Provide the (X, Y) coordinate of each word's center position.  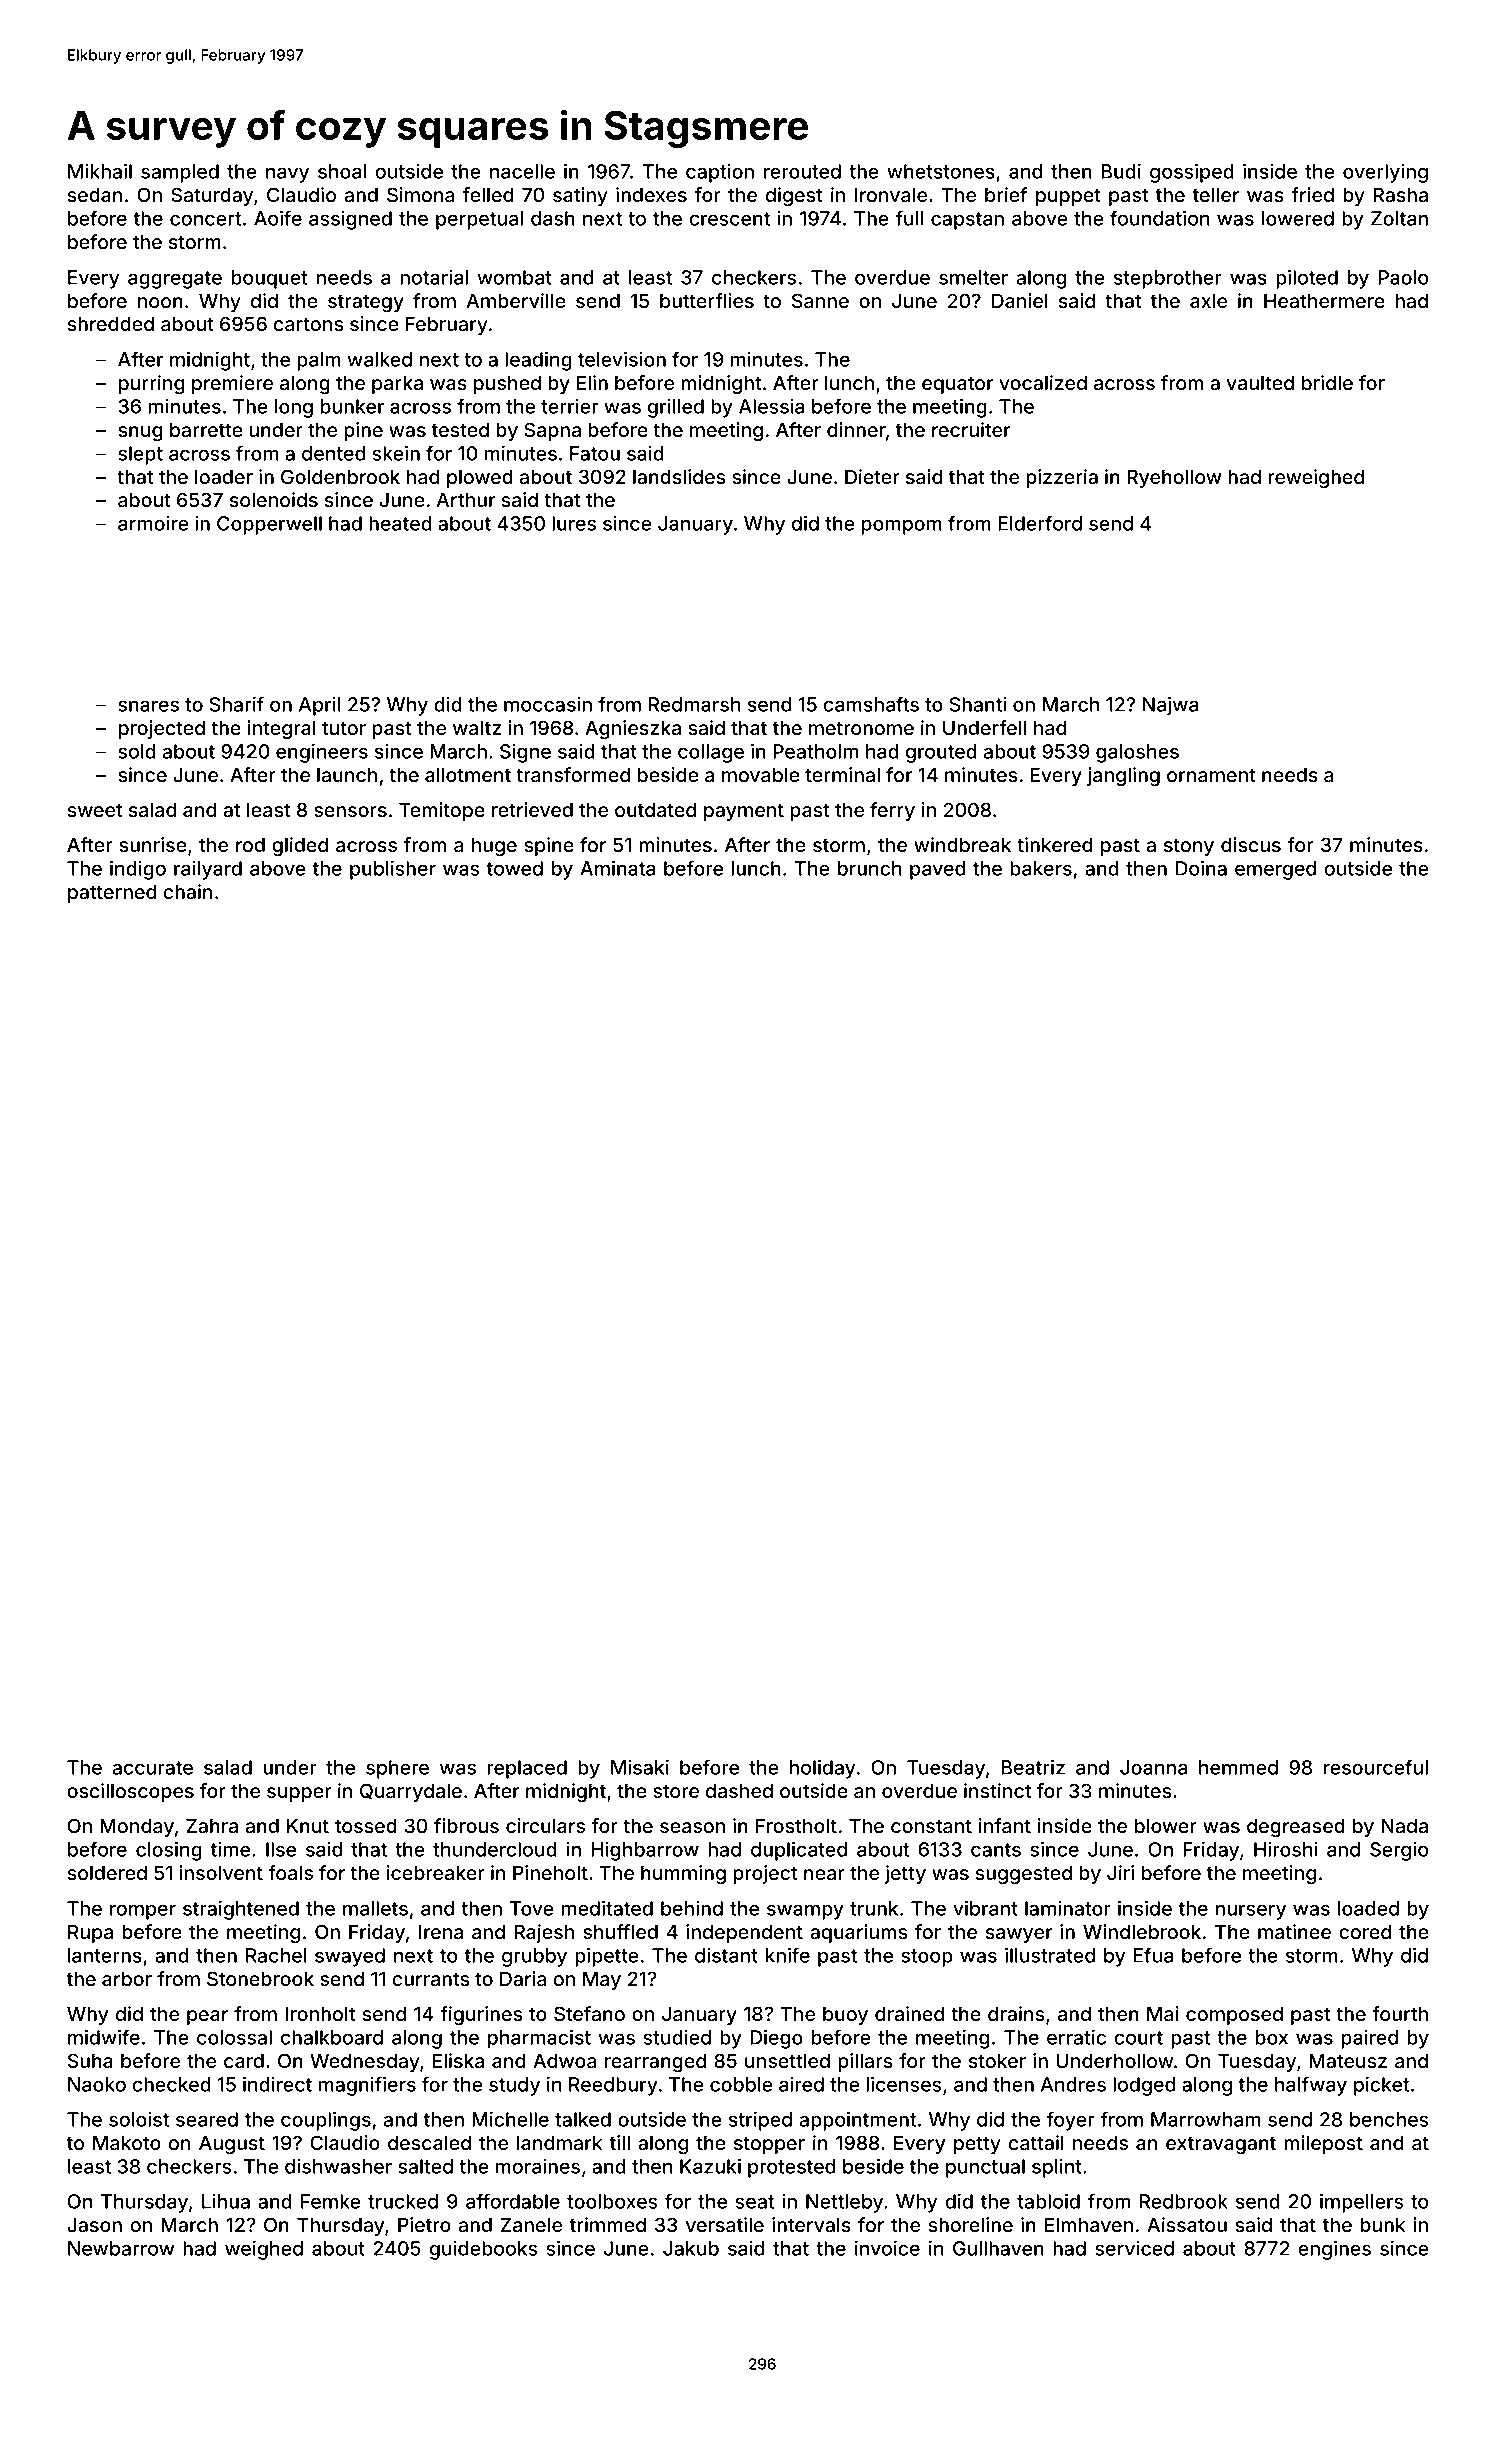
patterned (112, 893)
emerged (1275, 870)
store (676, 1791)
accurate (152, 1768)
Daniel (1020, 300)
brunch (869, 868)
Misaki (640, 1767)
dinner (856, 429)
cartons (308, 324)
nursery (1251, 1912)
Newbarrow (121, 2248)
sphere (397, 1769)
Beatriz (1033, 1767)
